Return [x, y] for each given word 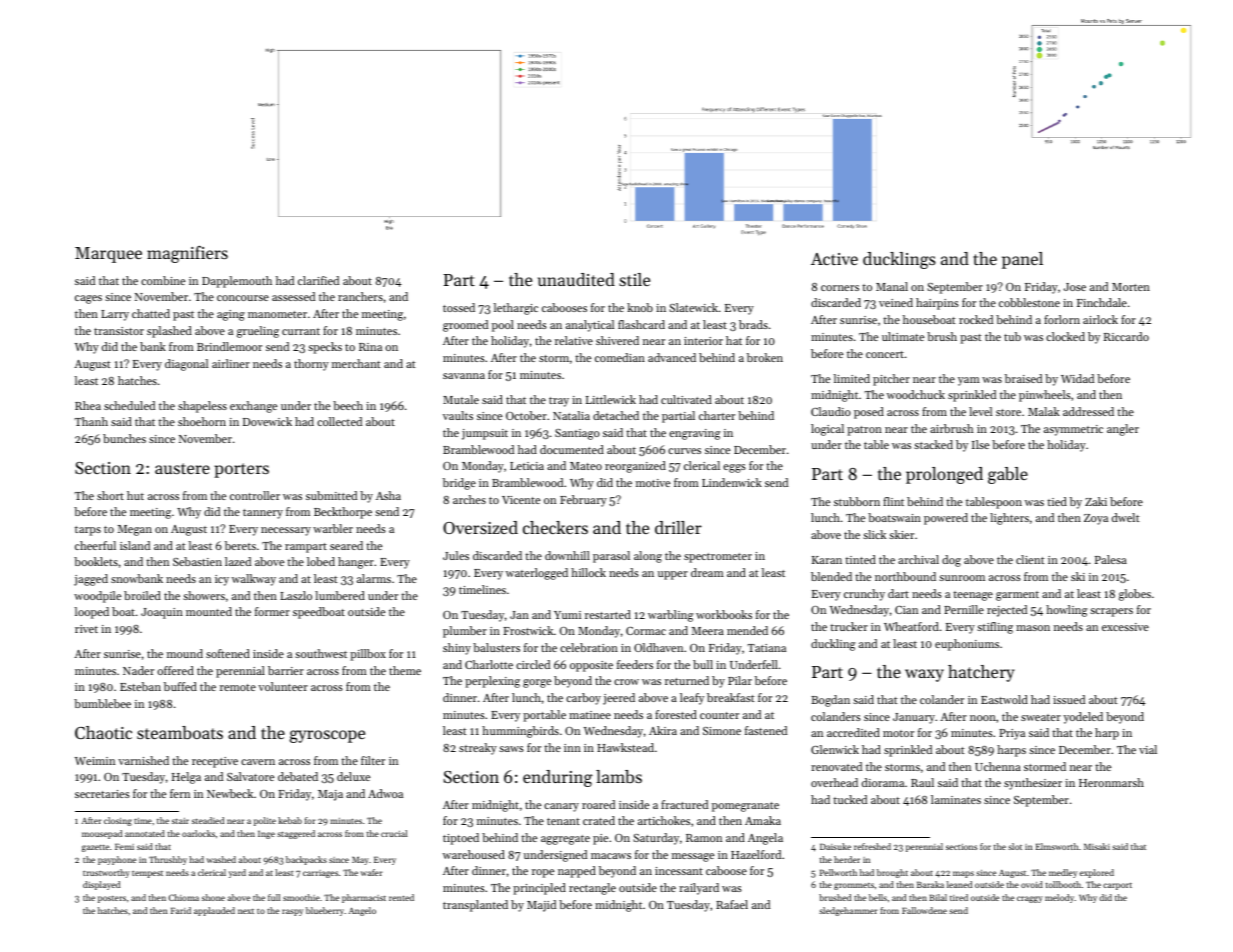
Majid [541, 906]
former [272, 611]
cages [88, 299]
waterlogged [537, 574]
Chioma [184, 897]
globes [1135, 595]
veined [896, 302]
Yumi [567, 615]
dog [951, 561]
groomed [465, 326]
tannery [263, 514]
